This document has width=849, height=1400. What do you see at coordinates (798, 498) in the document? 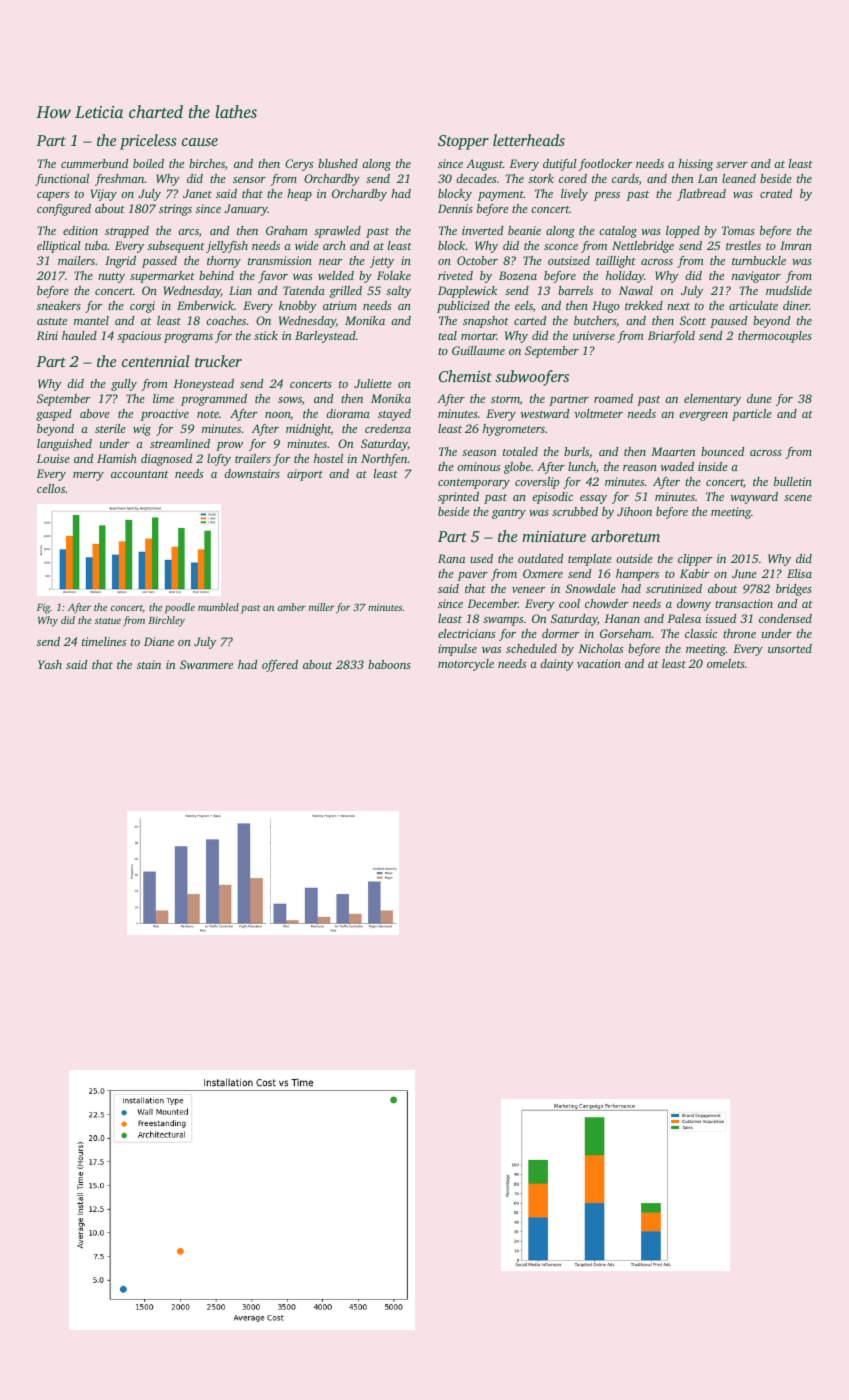
I see `scene` at bounding box center [798, 498].
